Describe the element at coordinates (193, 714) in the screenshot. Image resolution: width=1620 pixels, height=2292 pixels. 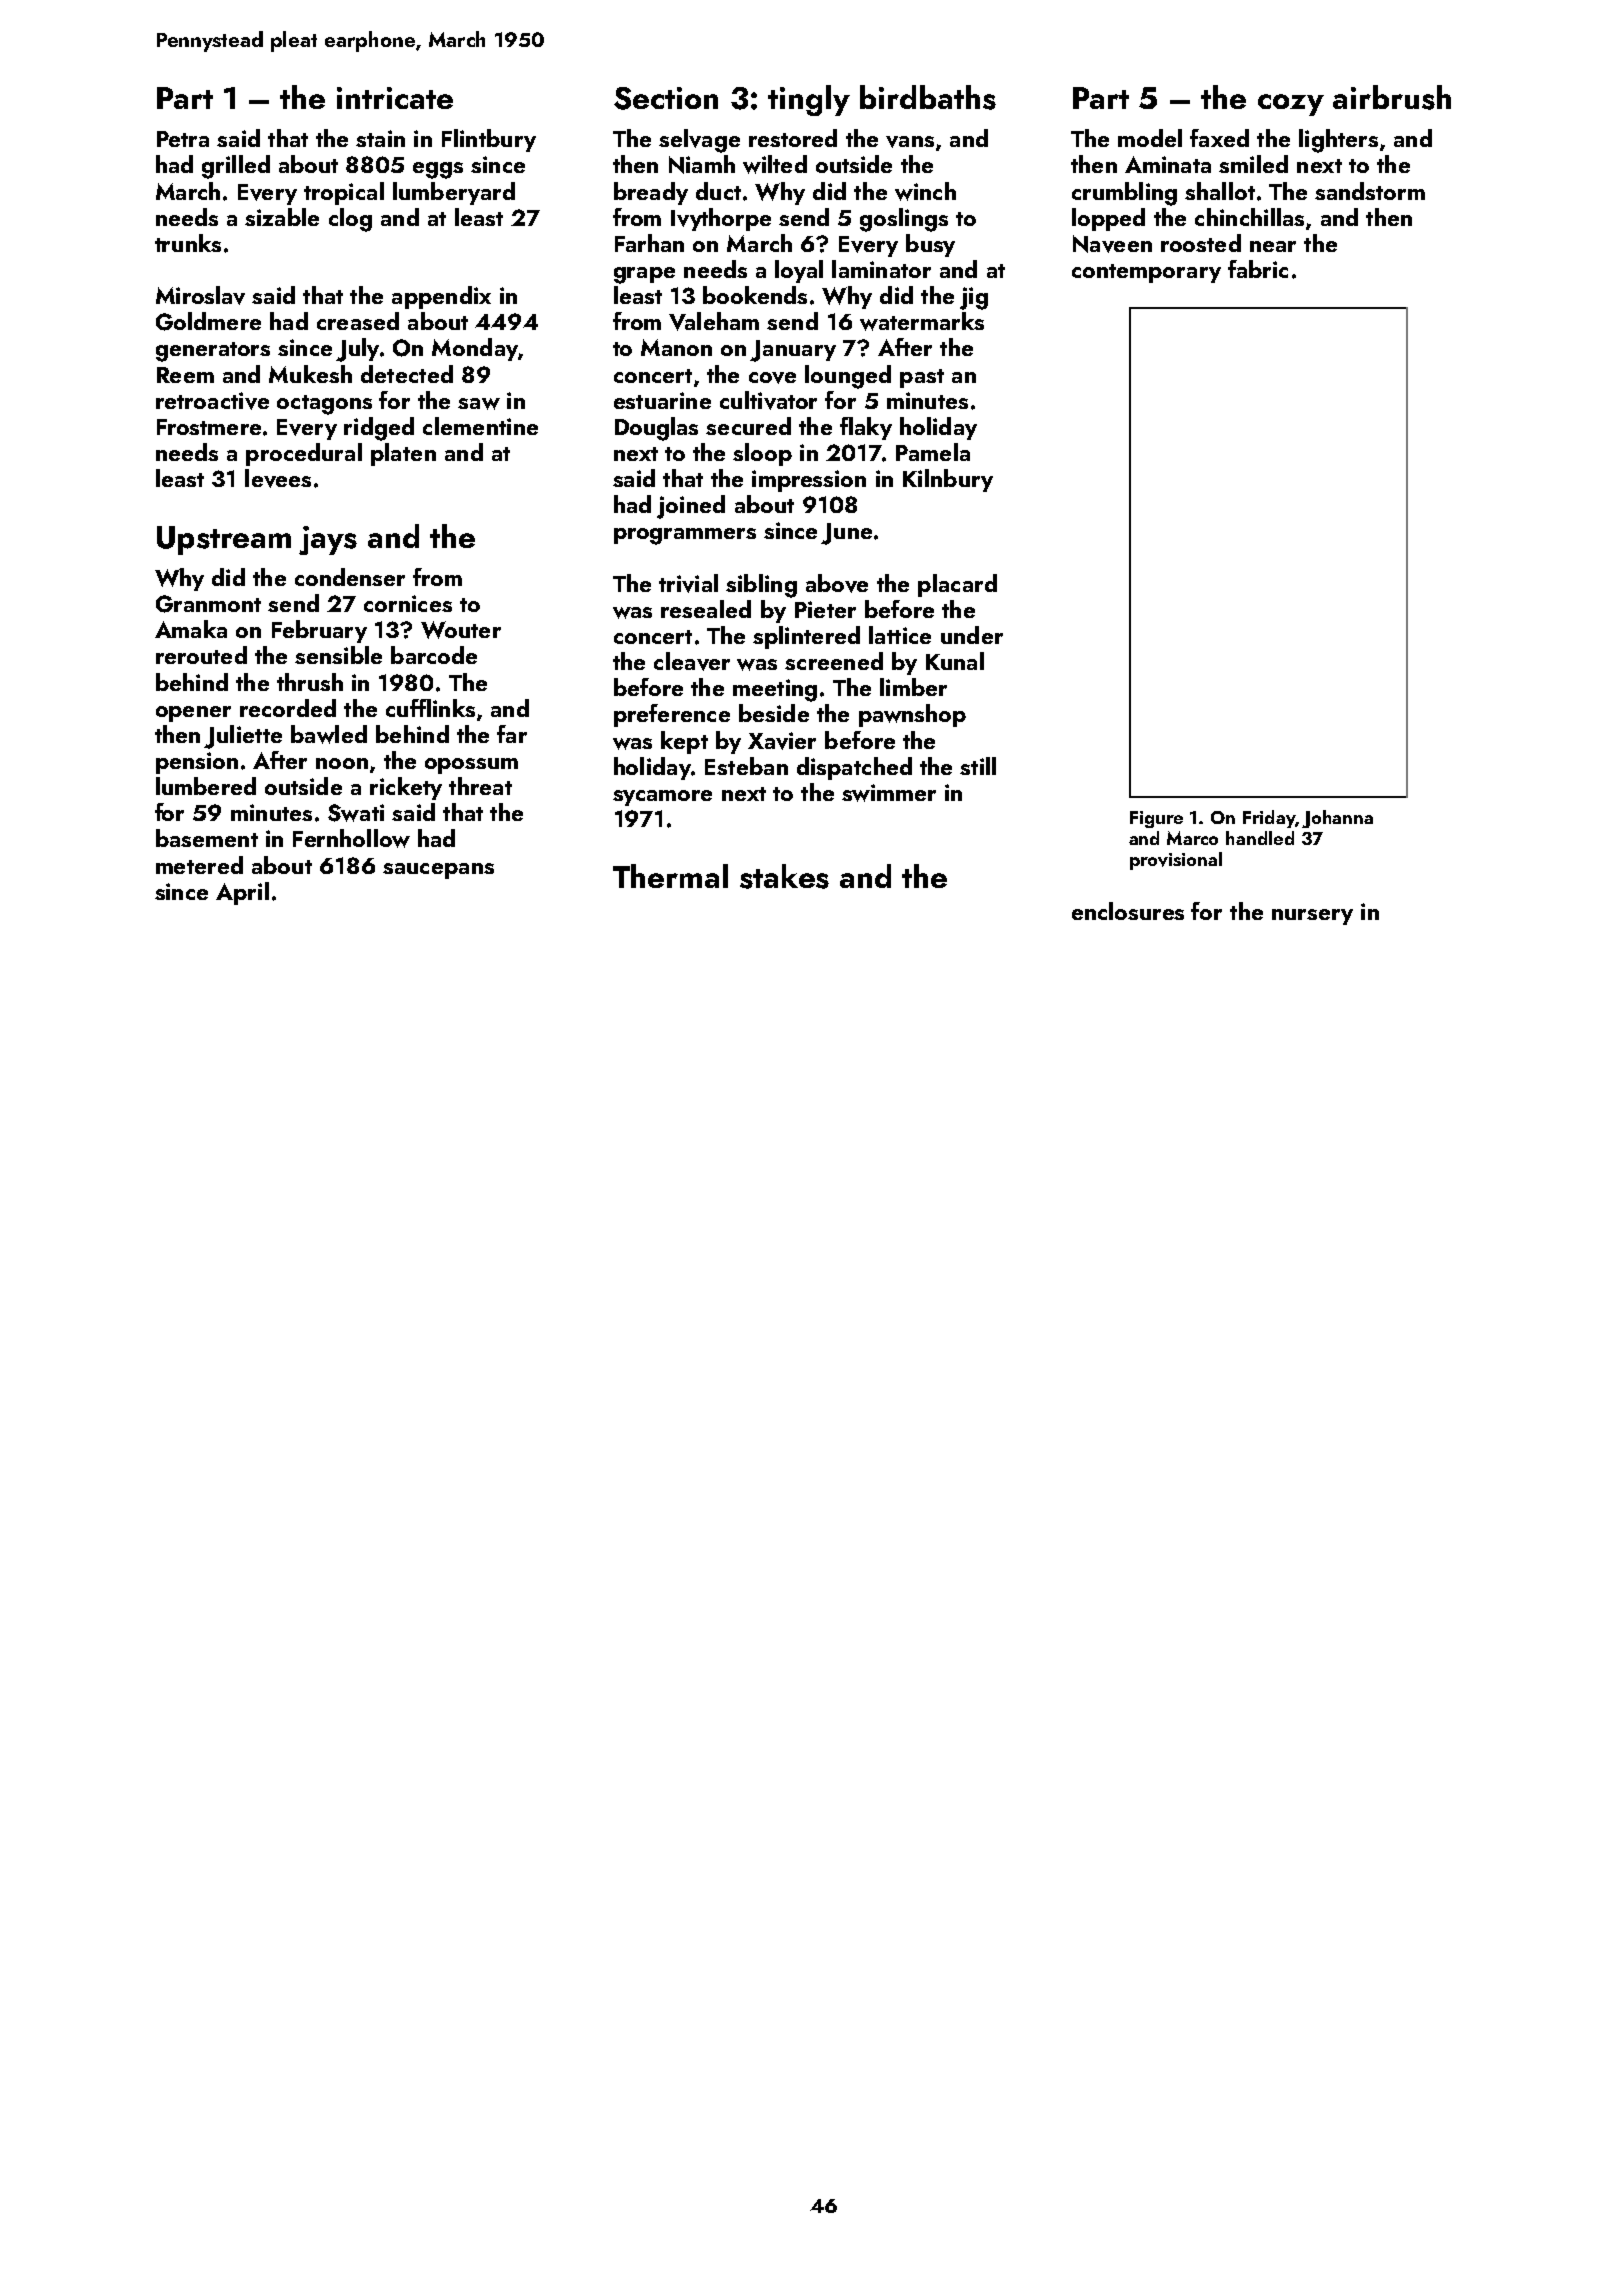
I see `opener` at that location.
